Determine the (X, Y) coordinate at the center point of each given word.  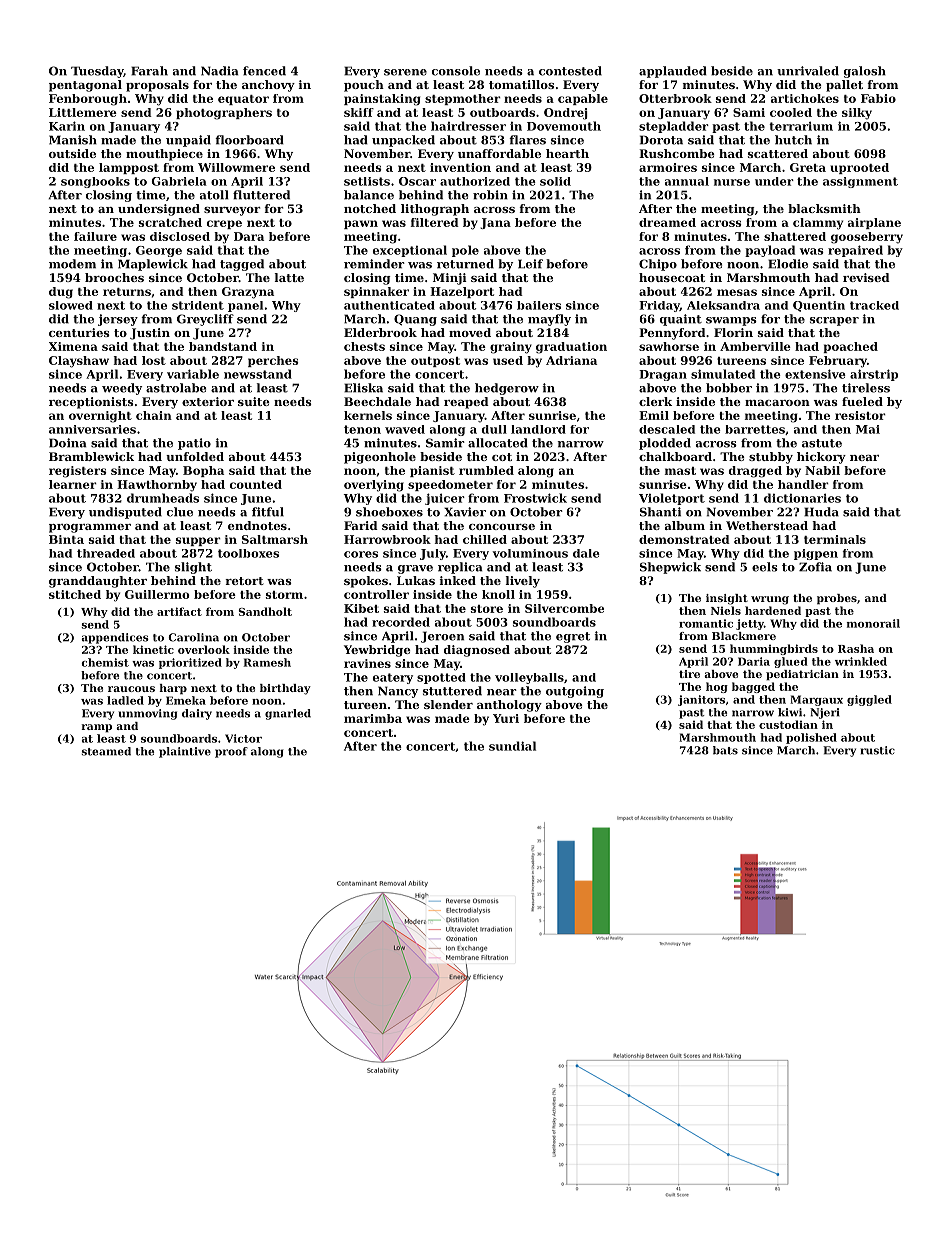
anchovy (268, 86)
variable (193, 374)
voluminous (530, 553)
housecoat (672, 277)
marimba (373, 718)
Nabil (822, 470)
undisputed (125, 513)
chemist (105, 662)
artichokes (805, 98)
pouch (364, 86)
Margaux (816, 700)
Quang (415, 320)
